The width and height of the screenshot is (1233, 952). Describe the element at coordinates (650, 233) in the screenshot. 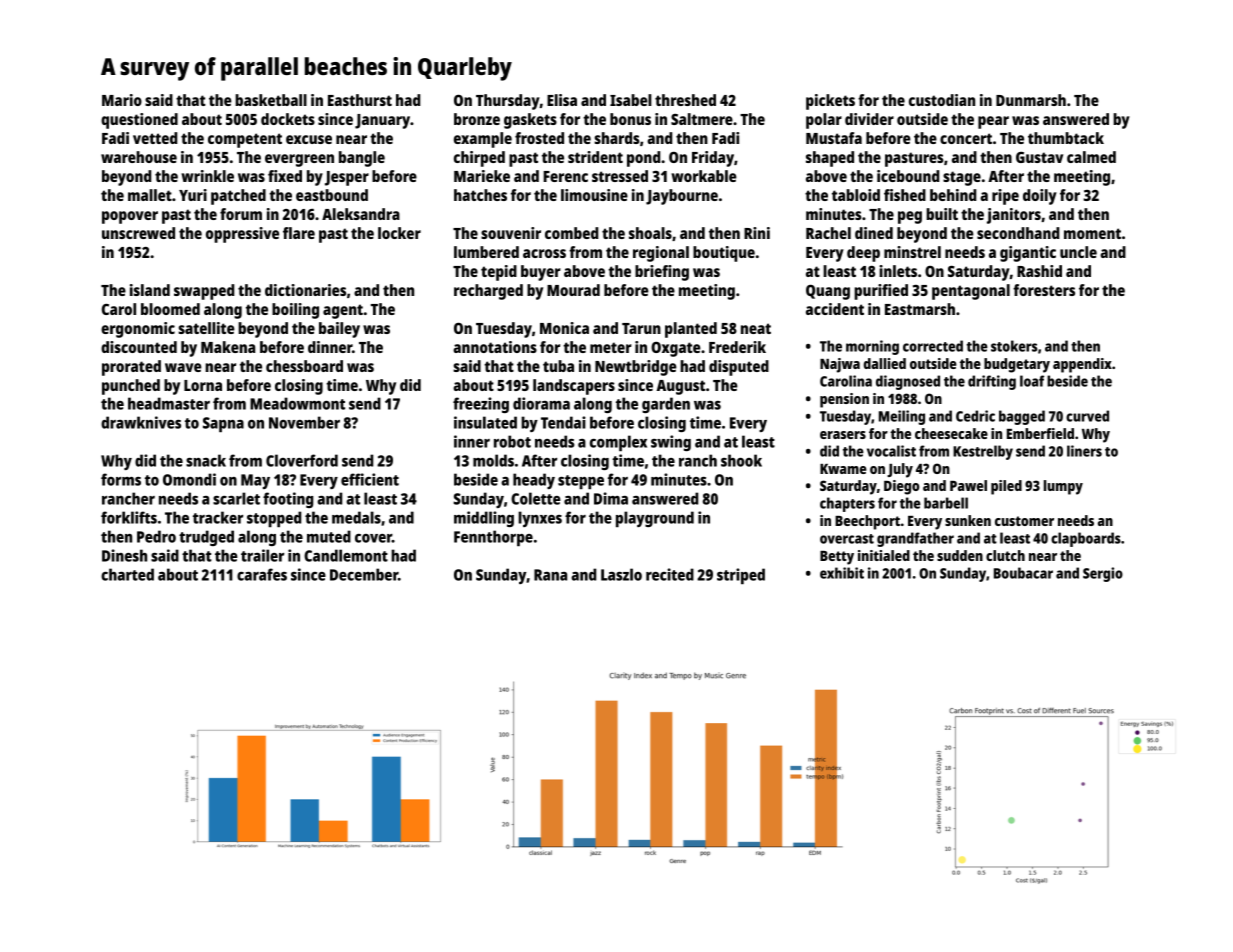

I see `shoals` at that location.
